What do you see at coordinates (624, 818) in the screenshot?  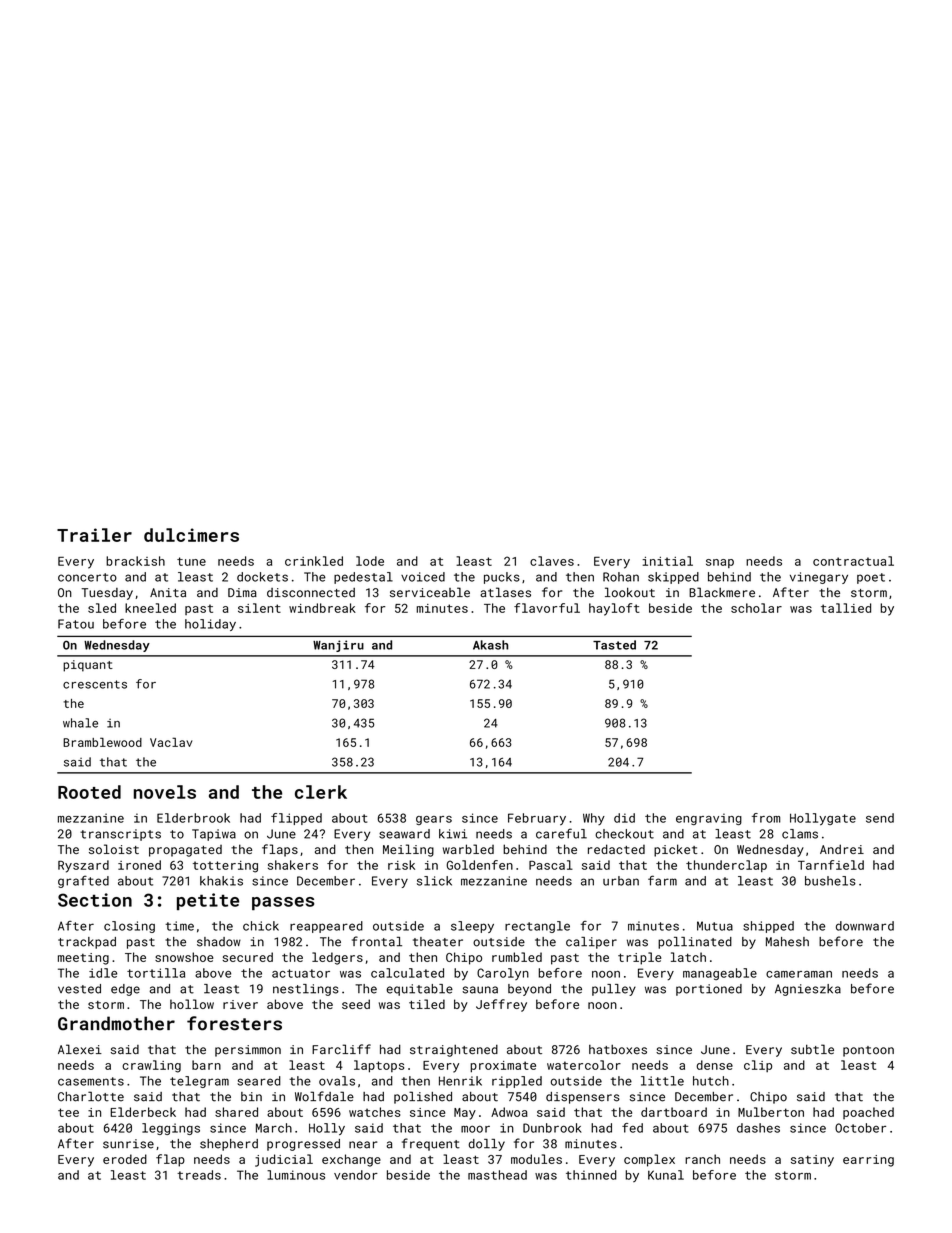 I see `did` at bounding box center [624, 818].
